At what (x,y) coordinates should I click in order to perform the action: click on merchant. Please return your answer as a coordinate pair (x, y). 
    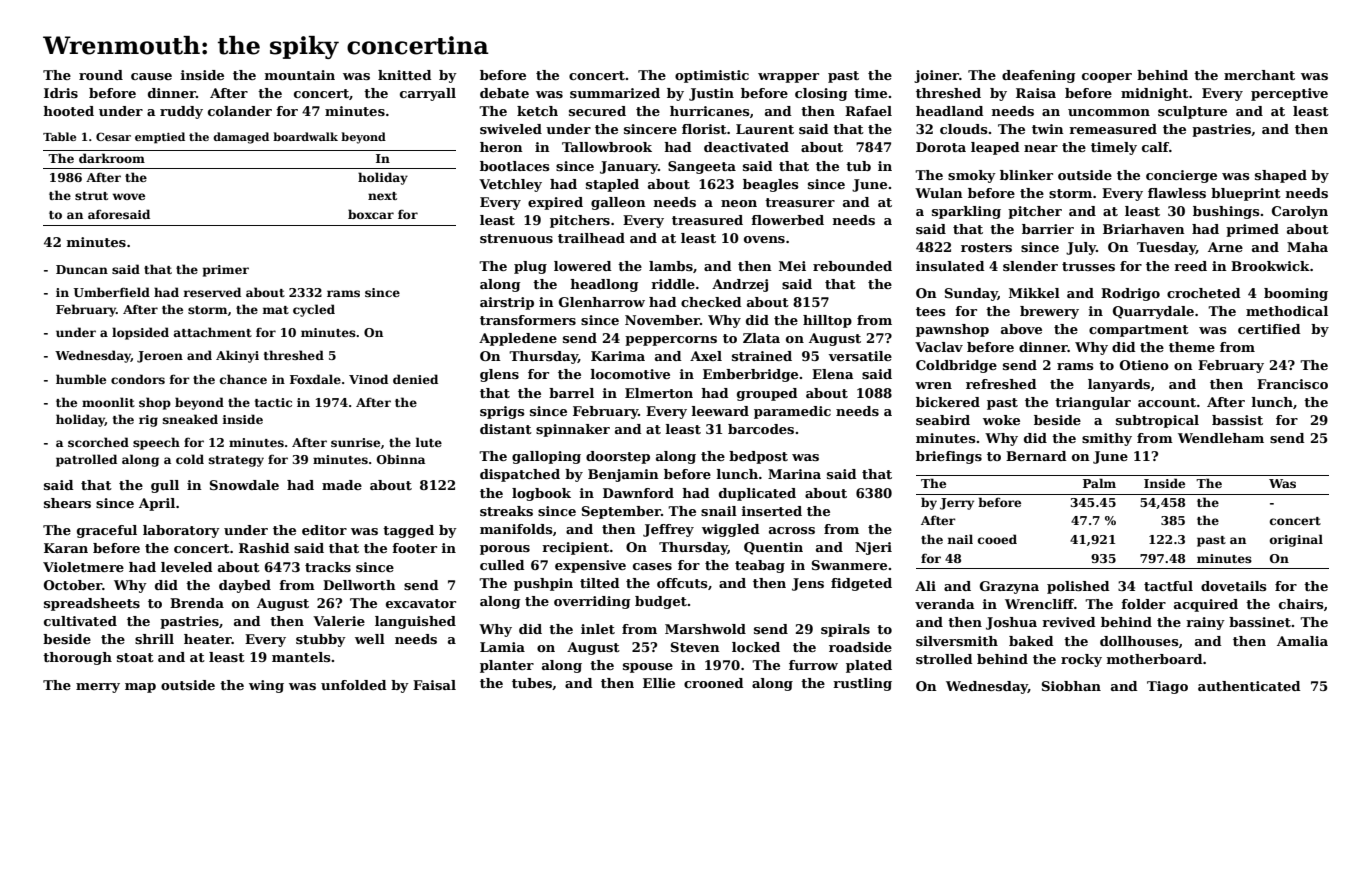
    Looking at the image, I should click on (1259, 75).
